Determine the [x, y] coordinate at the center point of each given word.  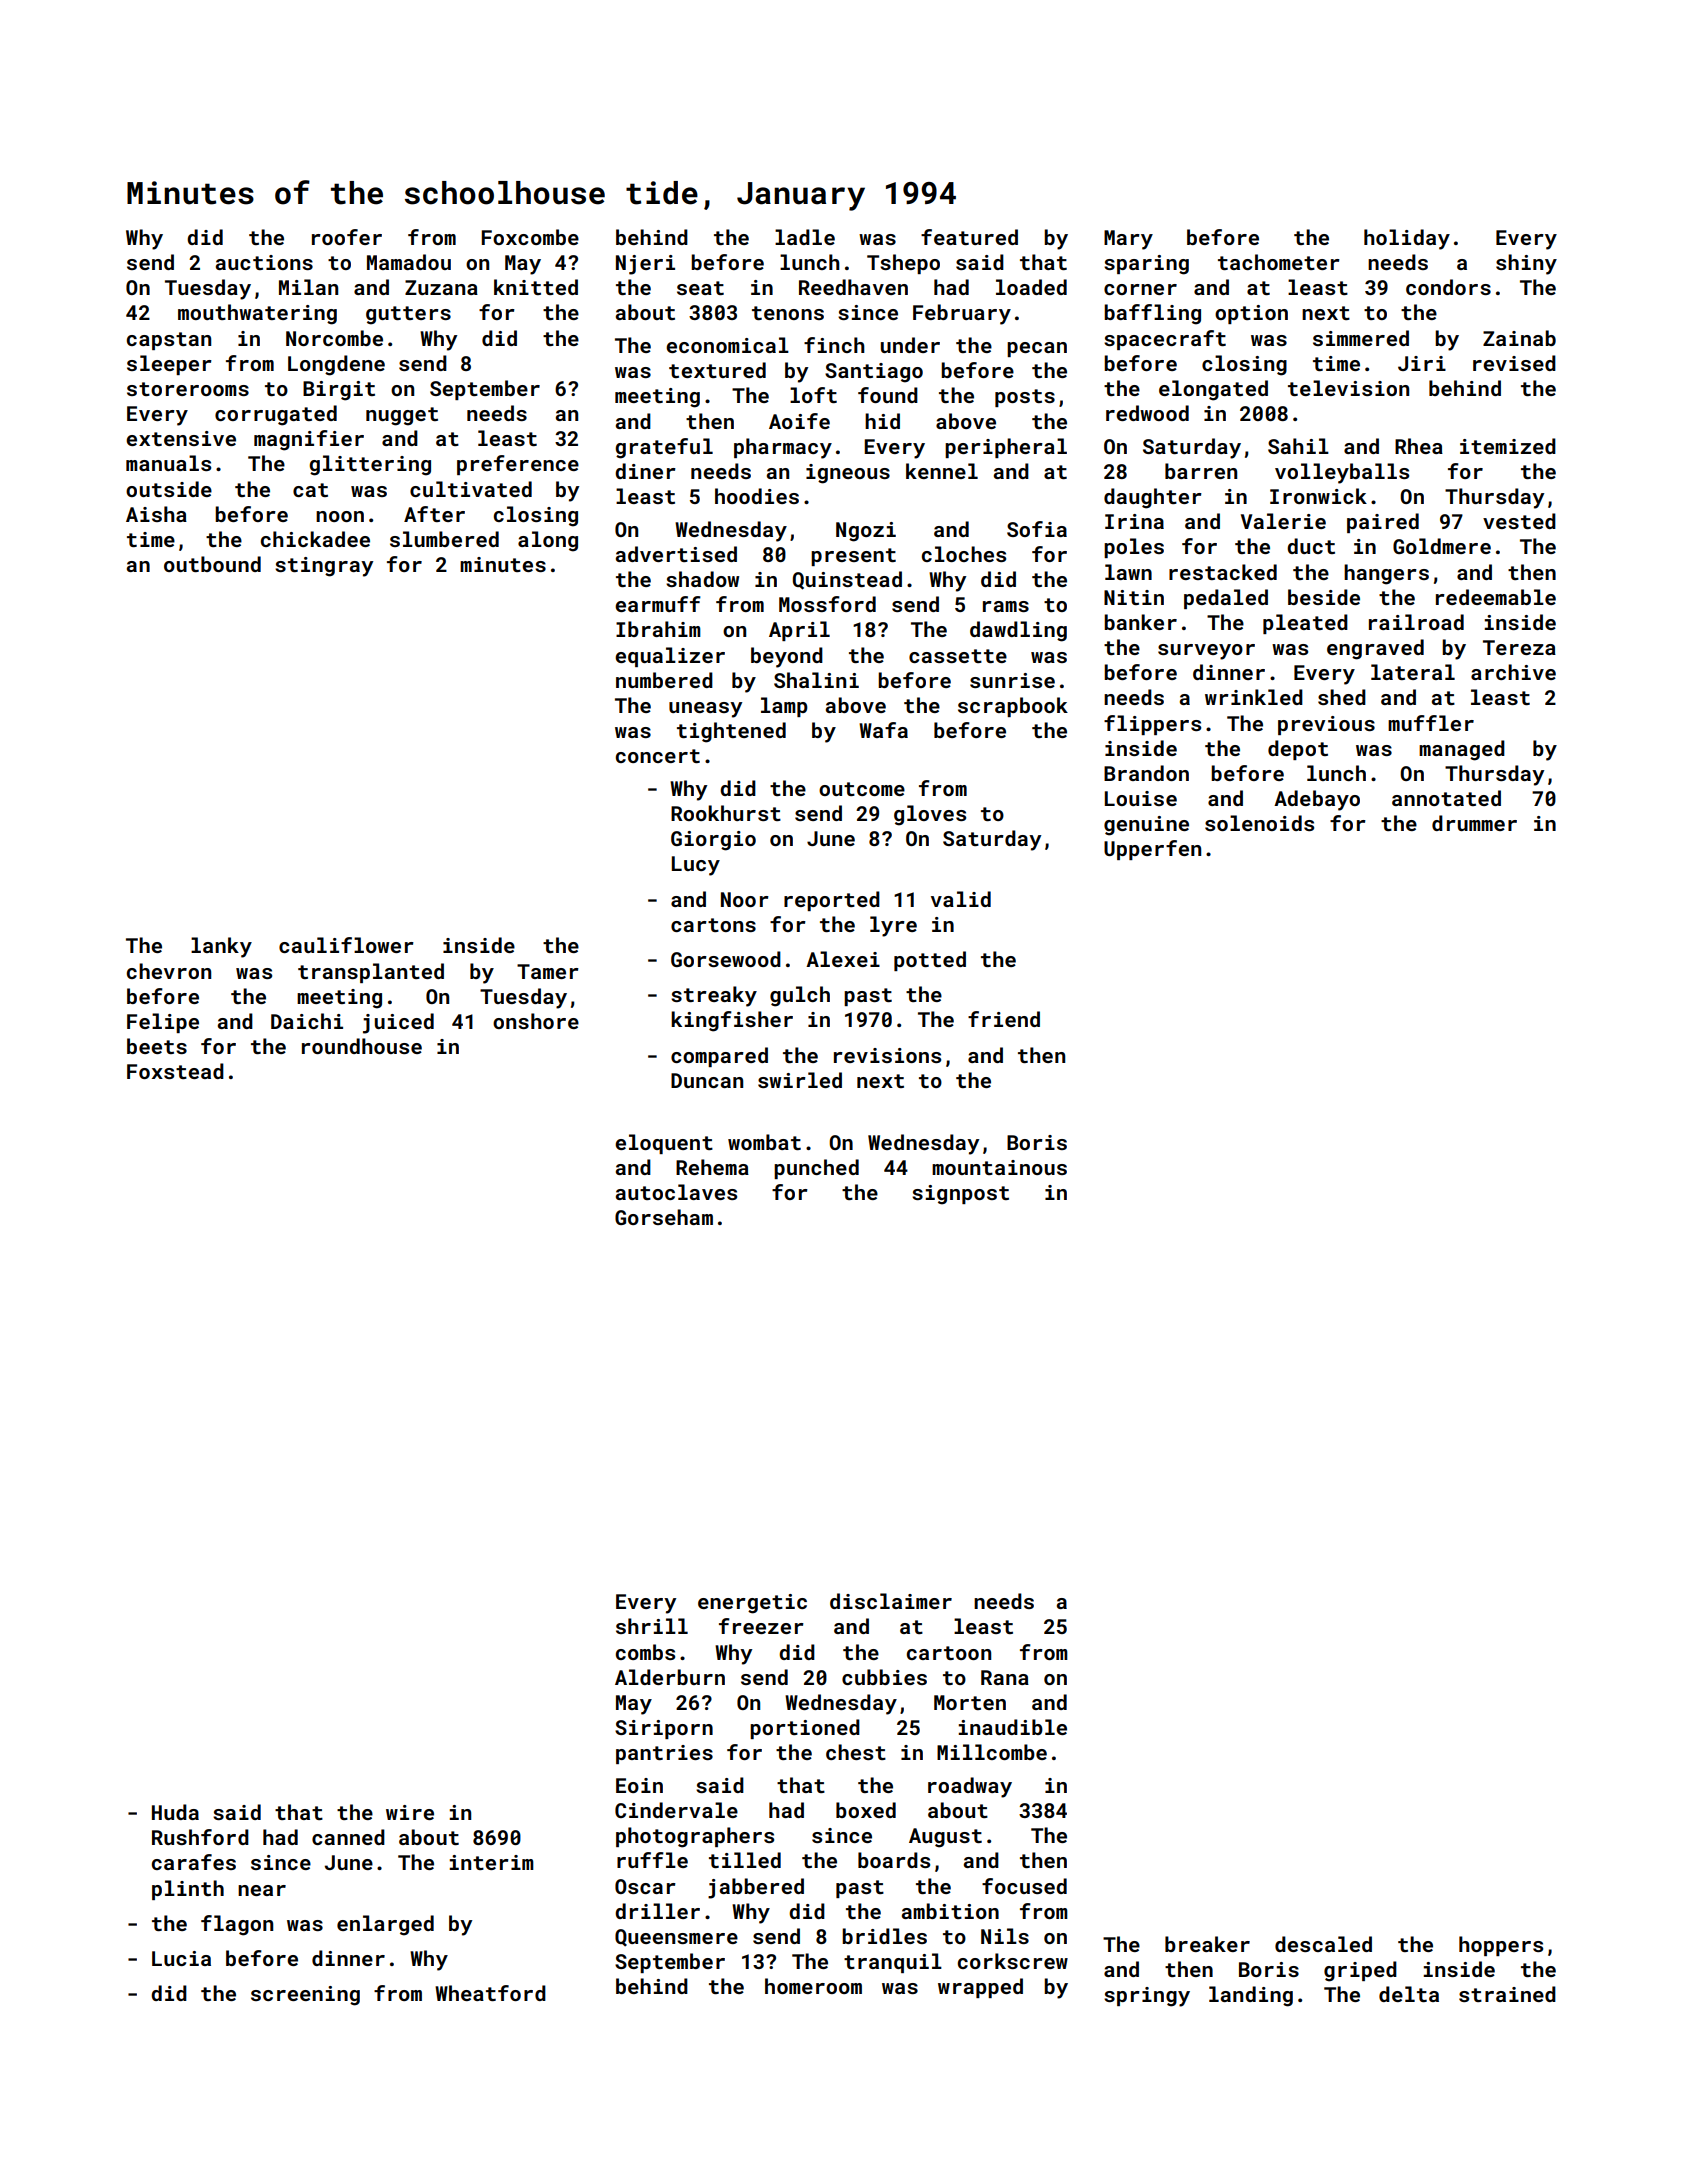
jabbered [756, 1888]
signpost [960, 1195]
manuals [168, 463]
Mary [1128, 240]
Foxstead [175, 1071]
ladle [805, 237]
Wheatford [490, 1993]
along [548, 541]
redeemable [1496, 597]
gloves [930, 815]
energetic [752, 1604]
